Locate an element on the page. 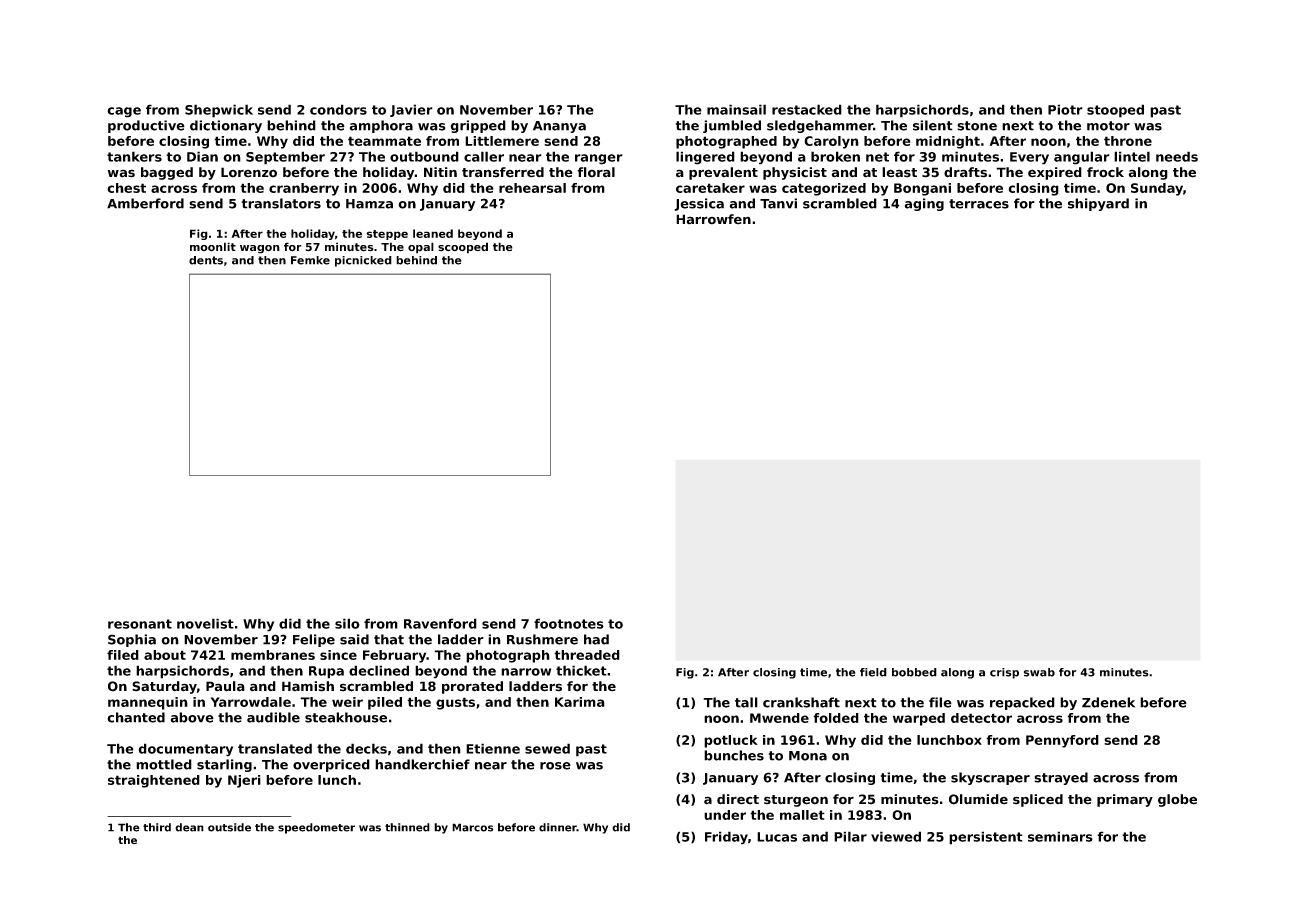 The image size is (1308, 924). Piotr is located at coordinates (1065, 109).
